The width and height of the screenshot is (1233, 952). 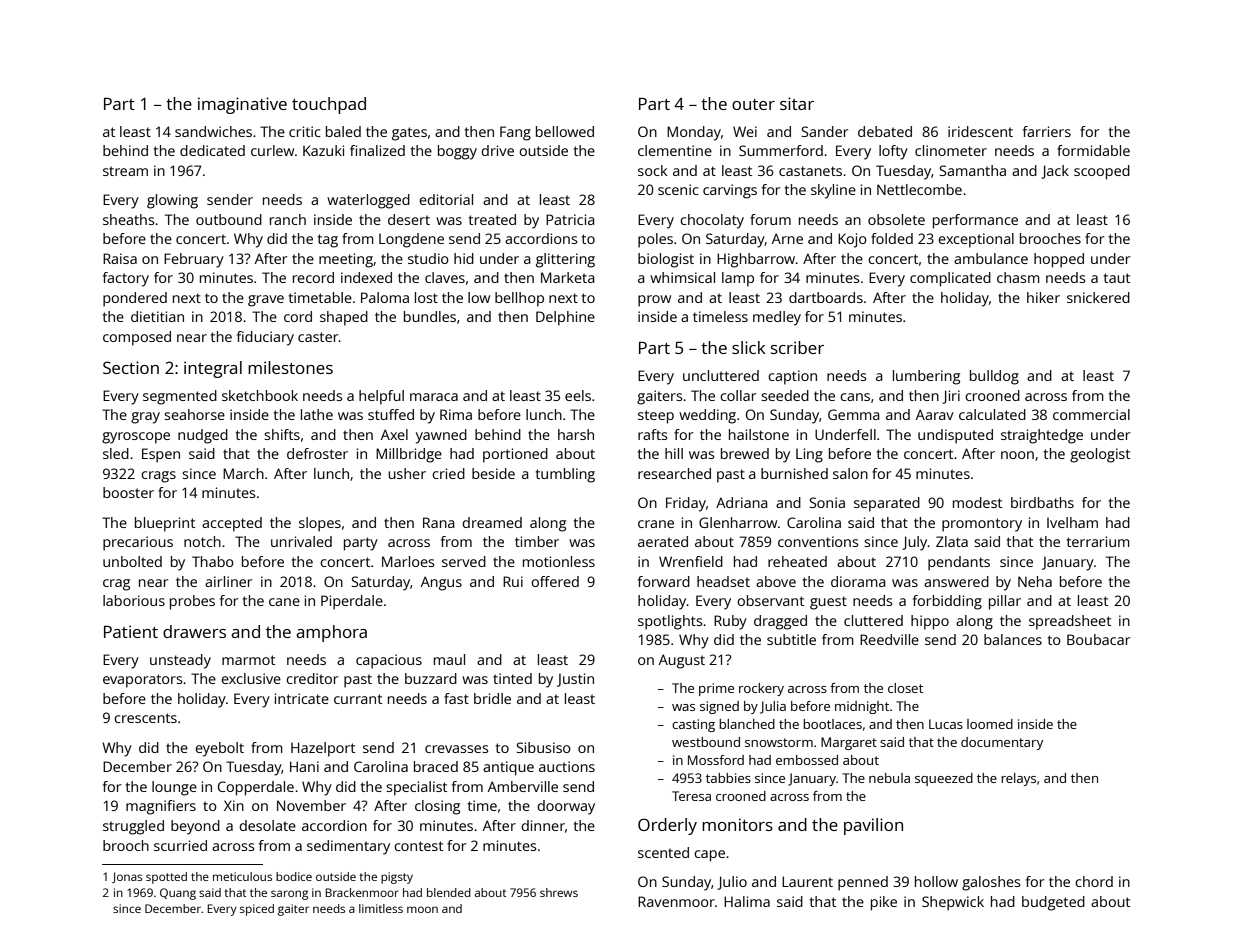 I want to click on iridescent, so click(x=980, y=131).
